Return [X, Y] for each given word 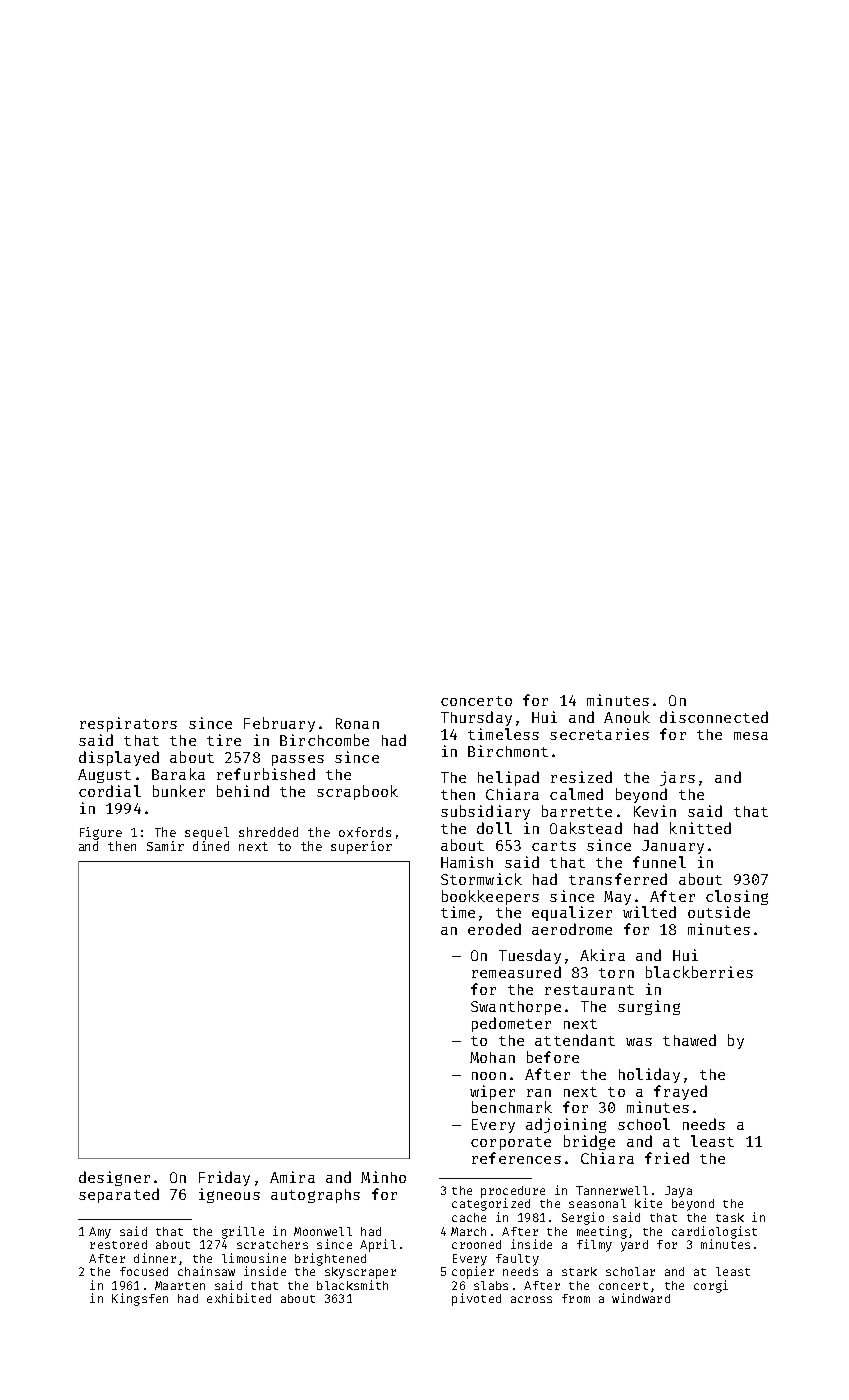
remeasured [516, 972]
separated [119, 1195]
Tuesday [530, 956]
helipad [508, 778]
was [639, 1042]
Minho [383, 1177]
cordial [110, 791]
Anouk [627, 717]
